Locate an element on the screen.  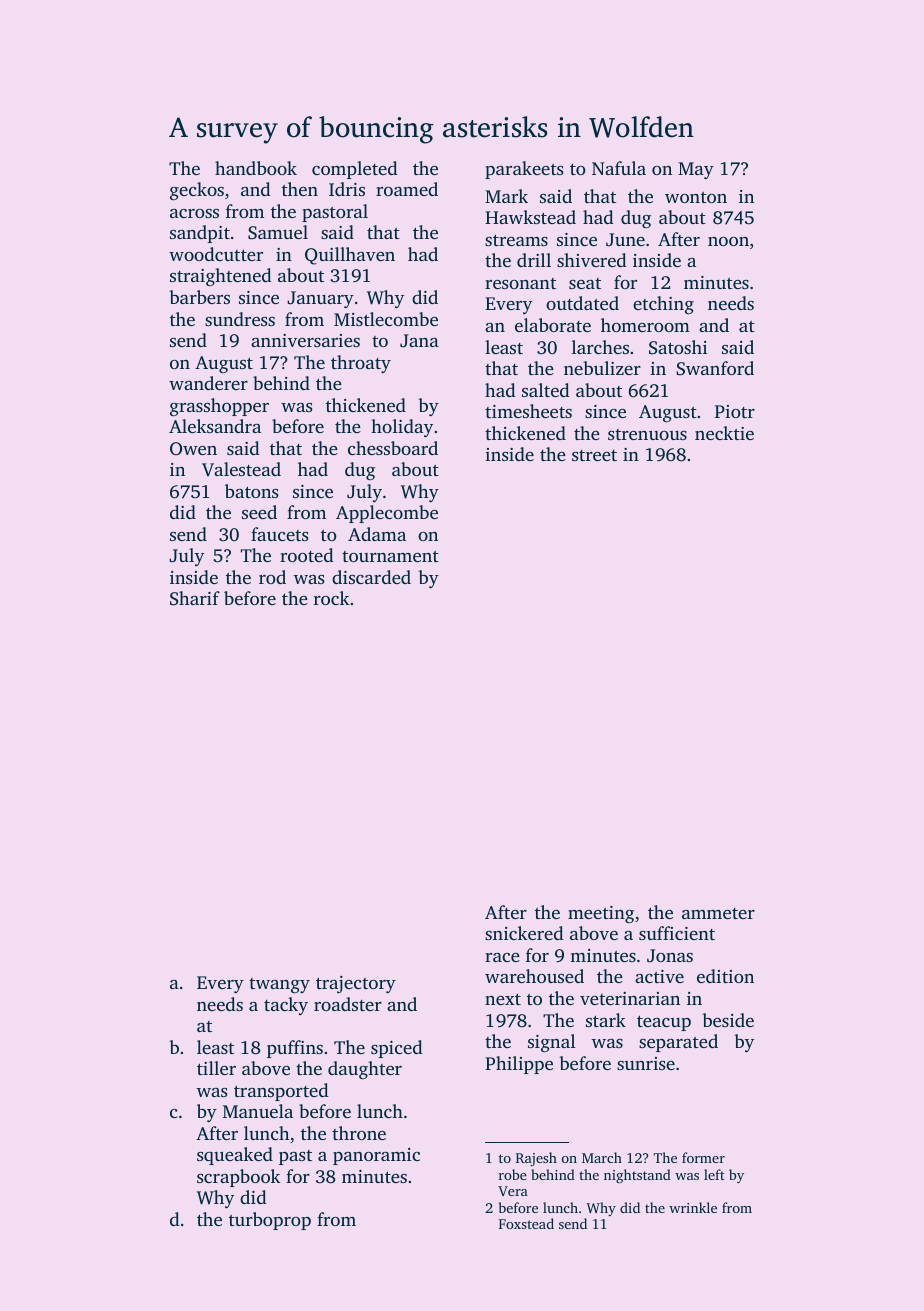
turboprop is located at coordinates (270, 1221).
